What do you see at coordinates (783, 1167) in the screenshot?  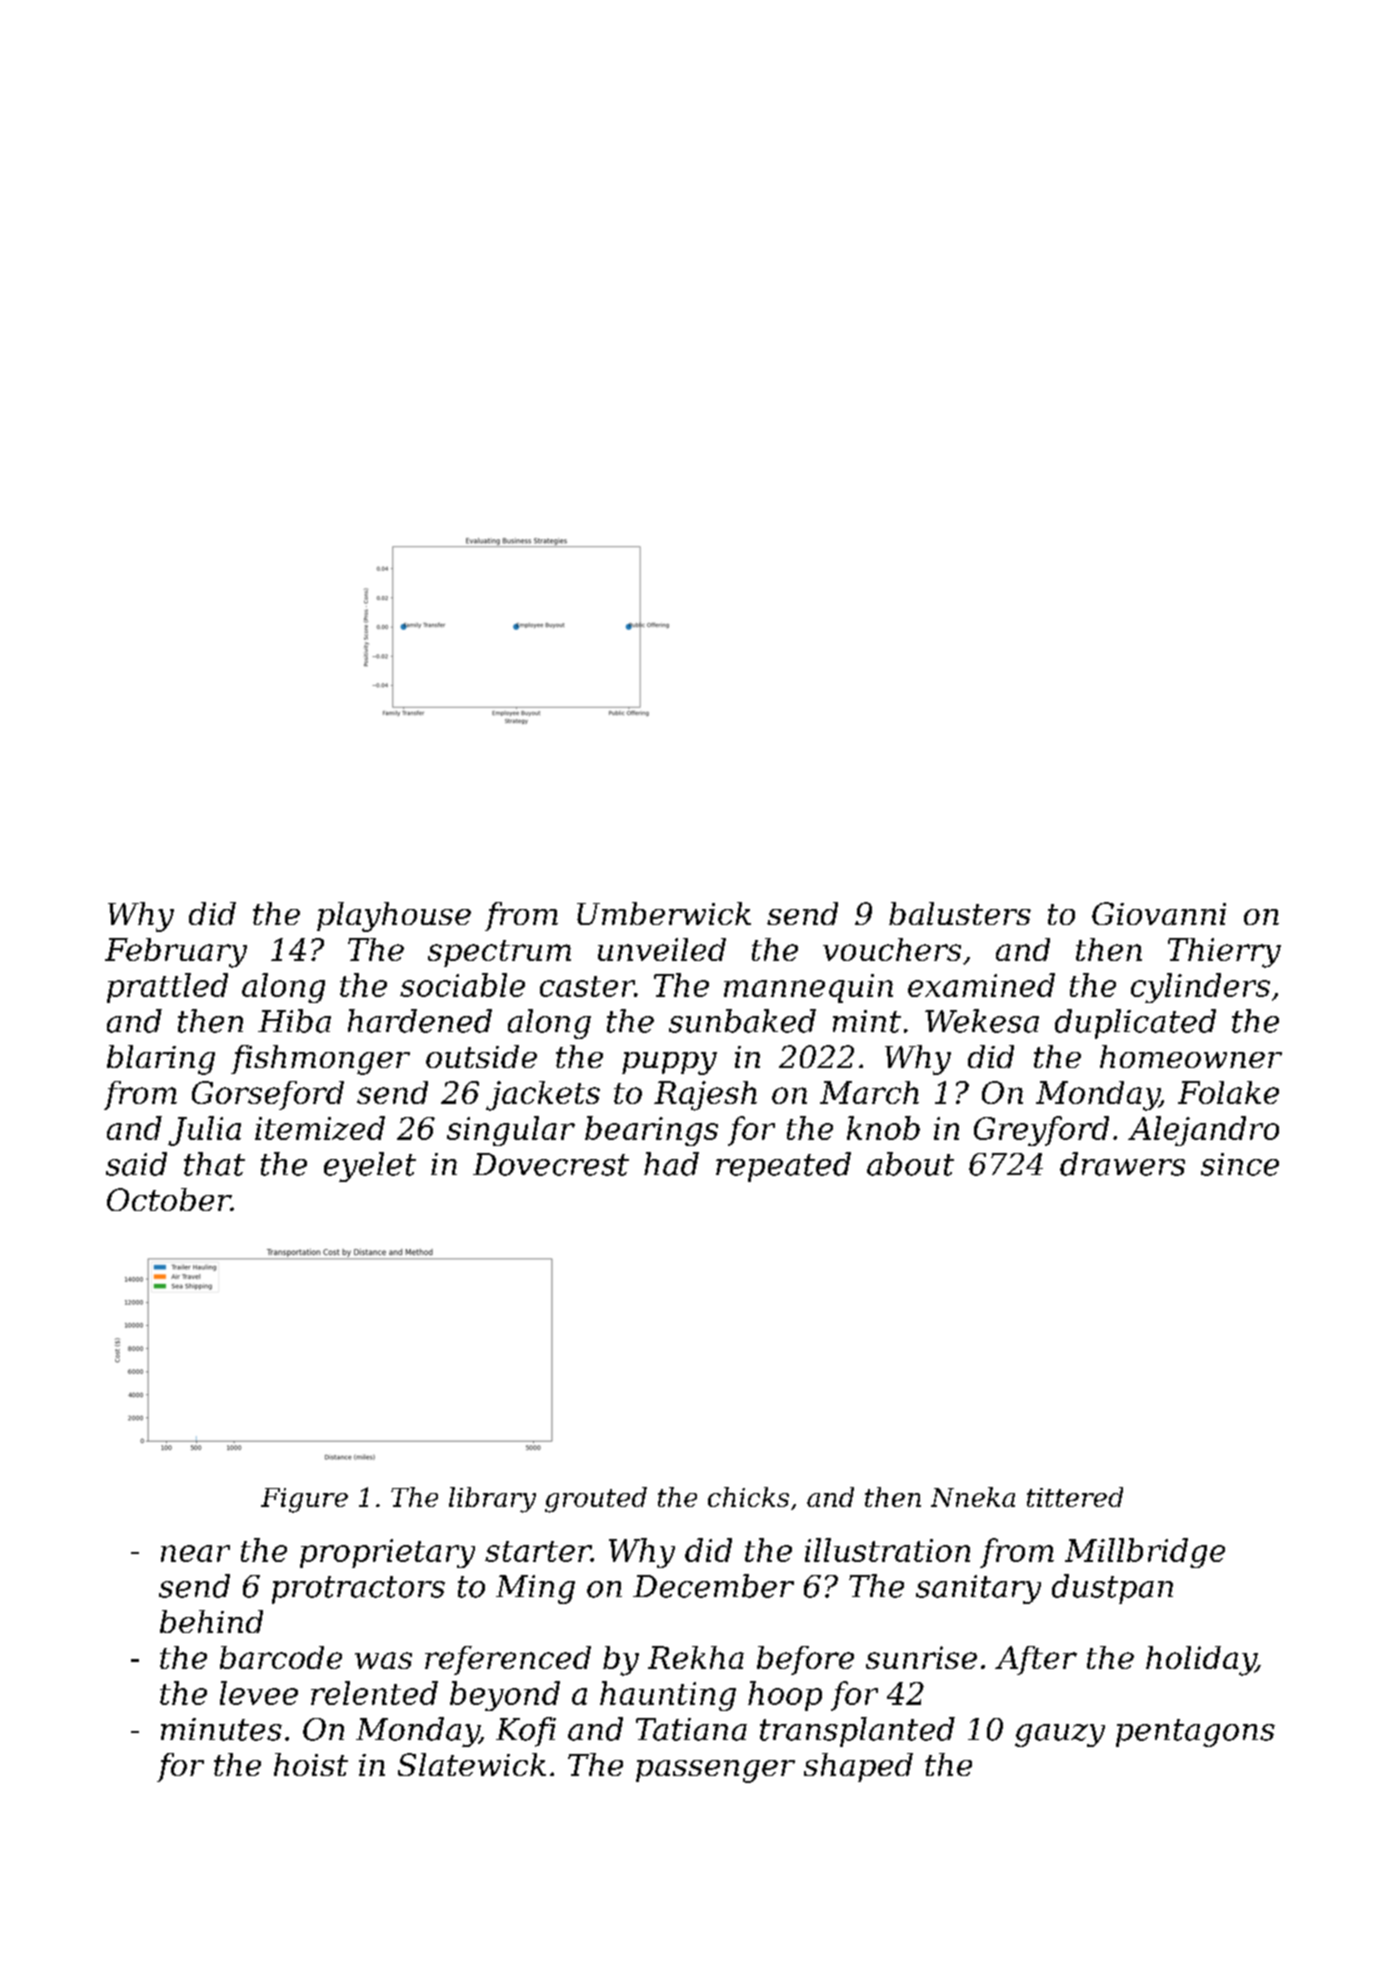 I see `repeated` at bounding box center [783, 1167].
